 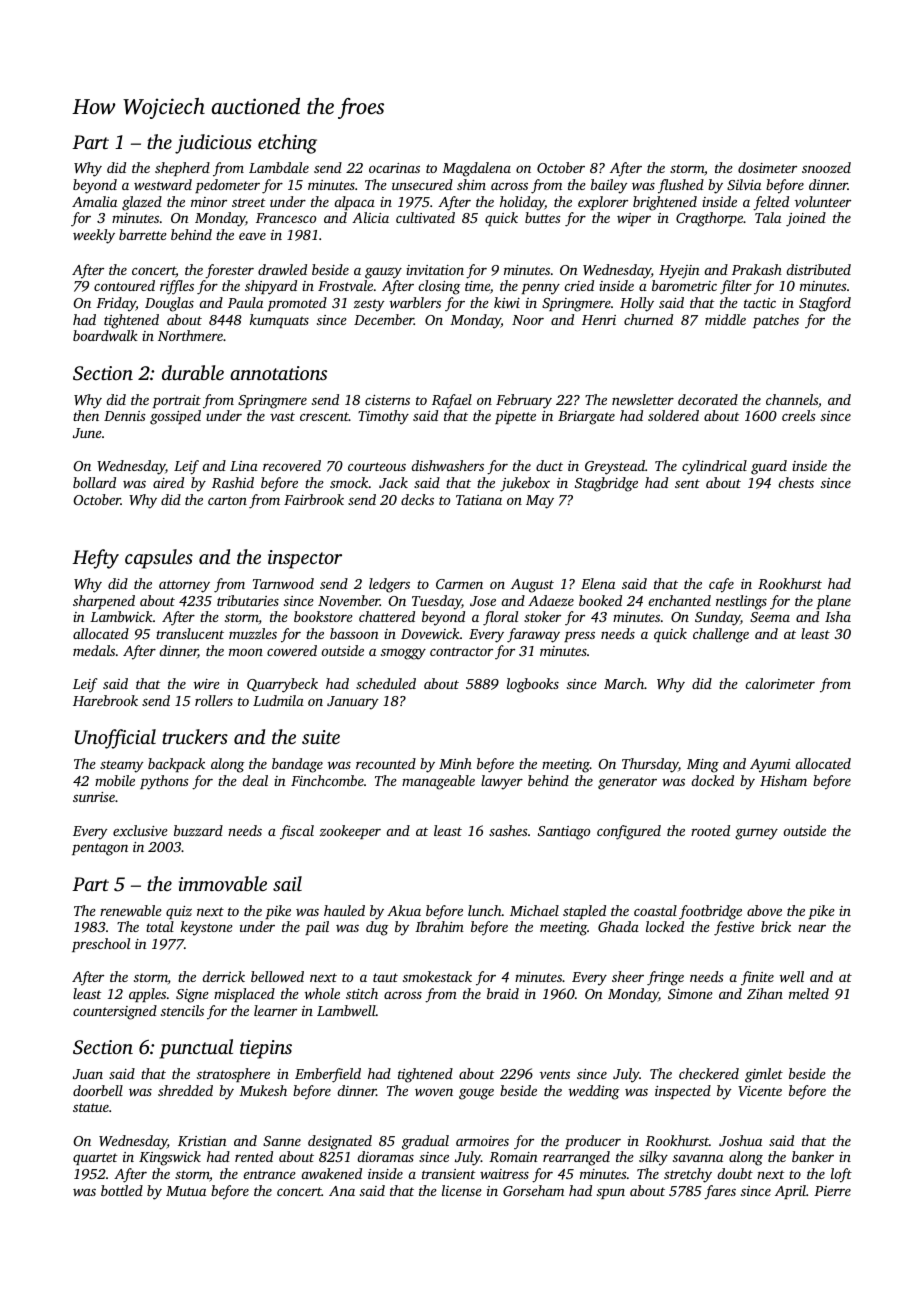 What do you see at coordinates (826, 167) in the screenshot?
I see `snoozed` at bounding box center [826, 167].
